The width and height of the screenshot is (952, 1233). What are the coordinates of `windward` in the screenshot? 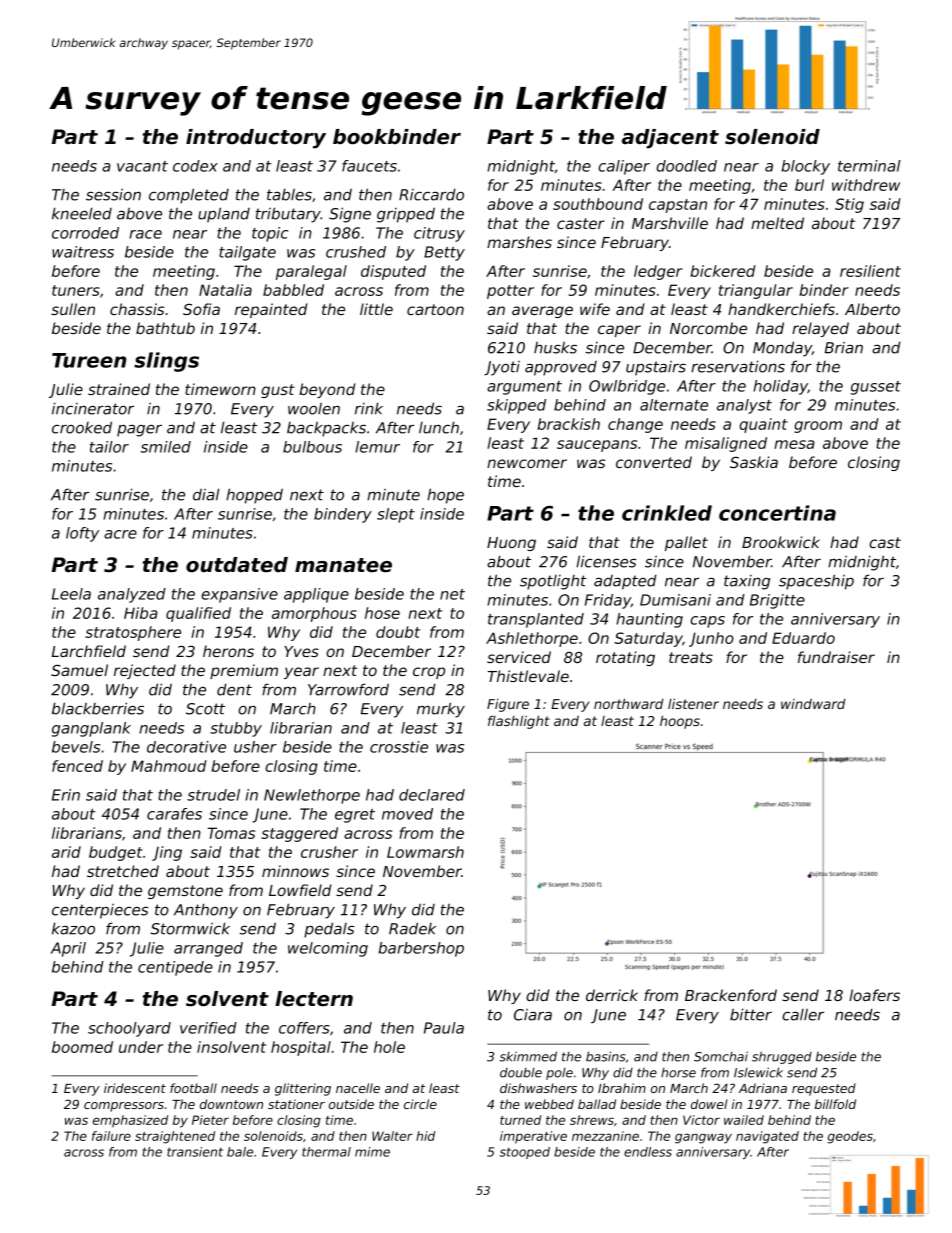 It's located at (813, 704).
